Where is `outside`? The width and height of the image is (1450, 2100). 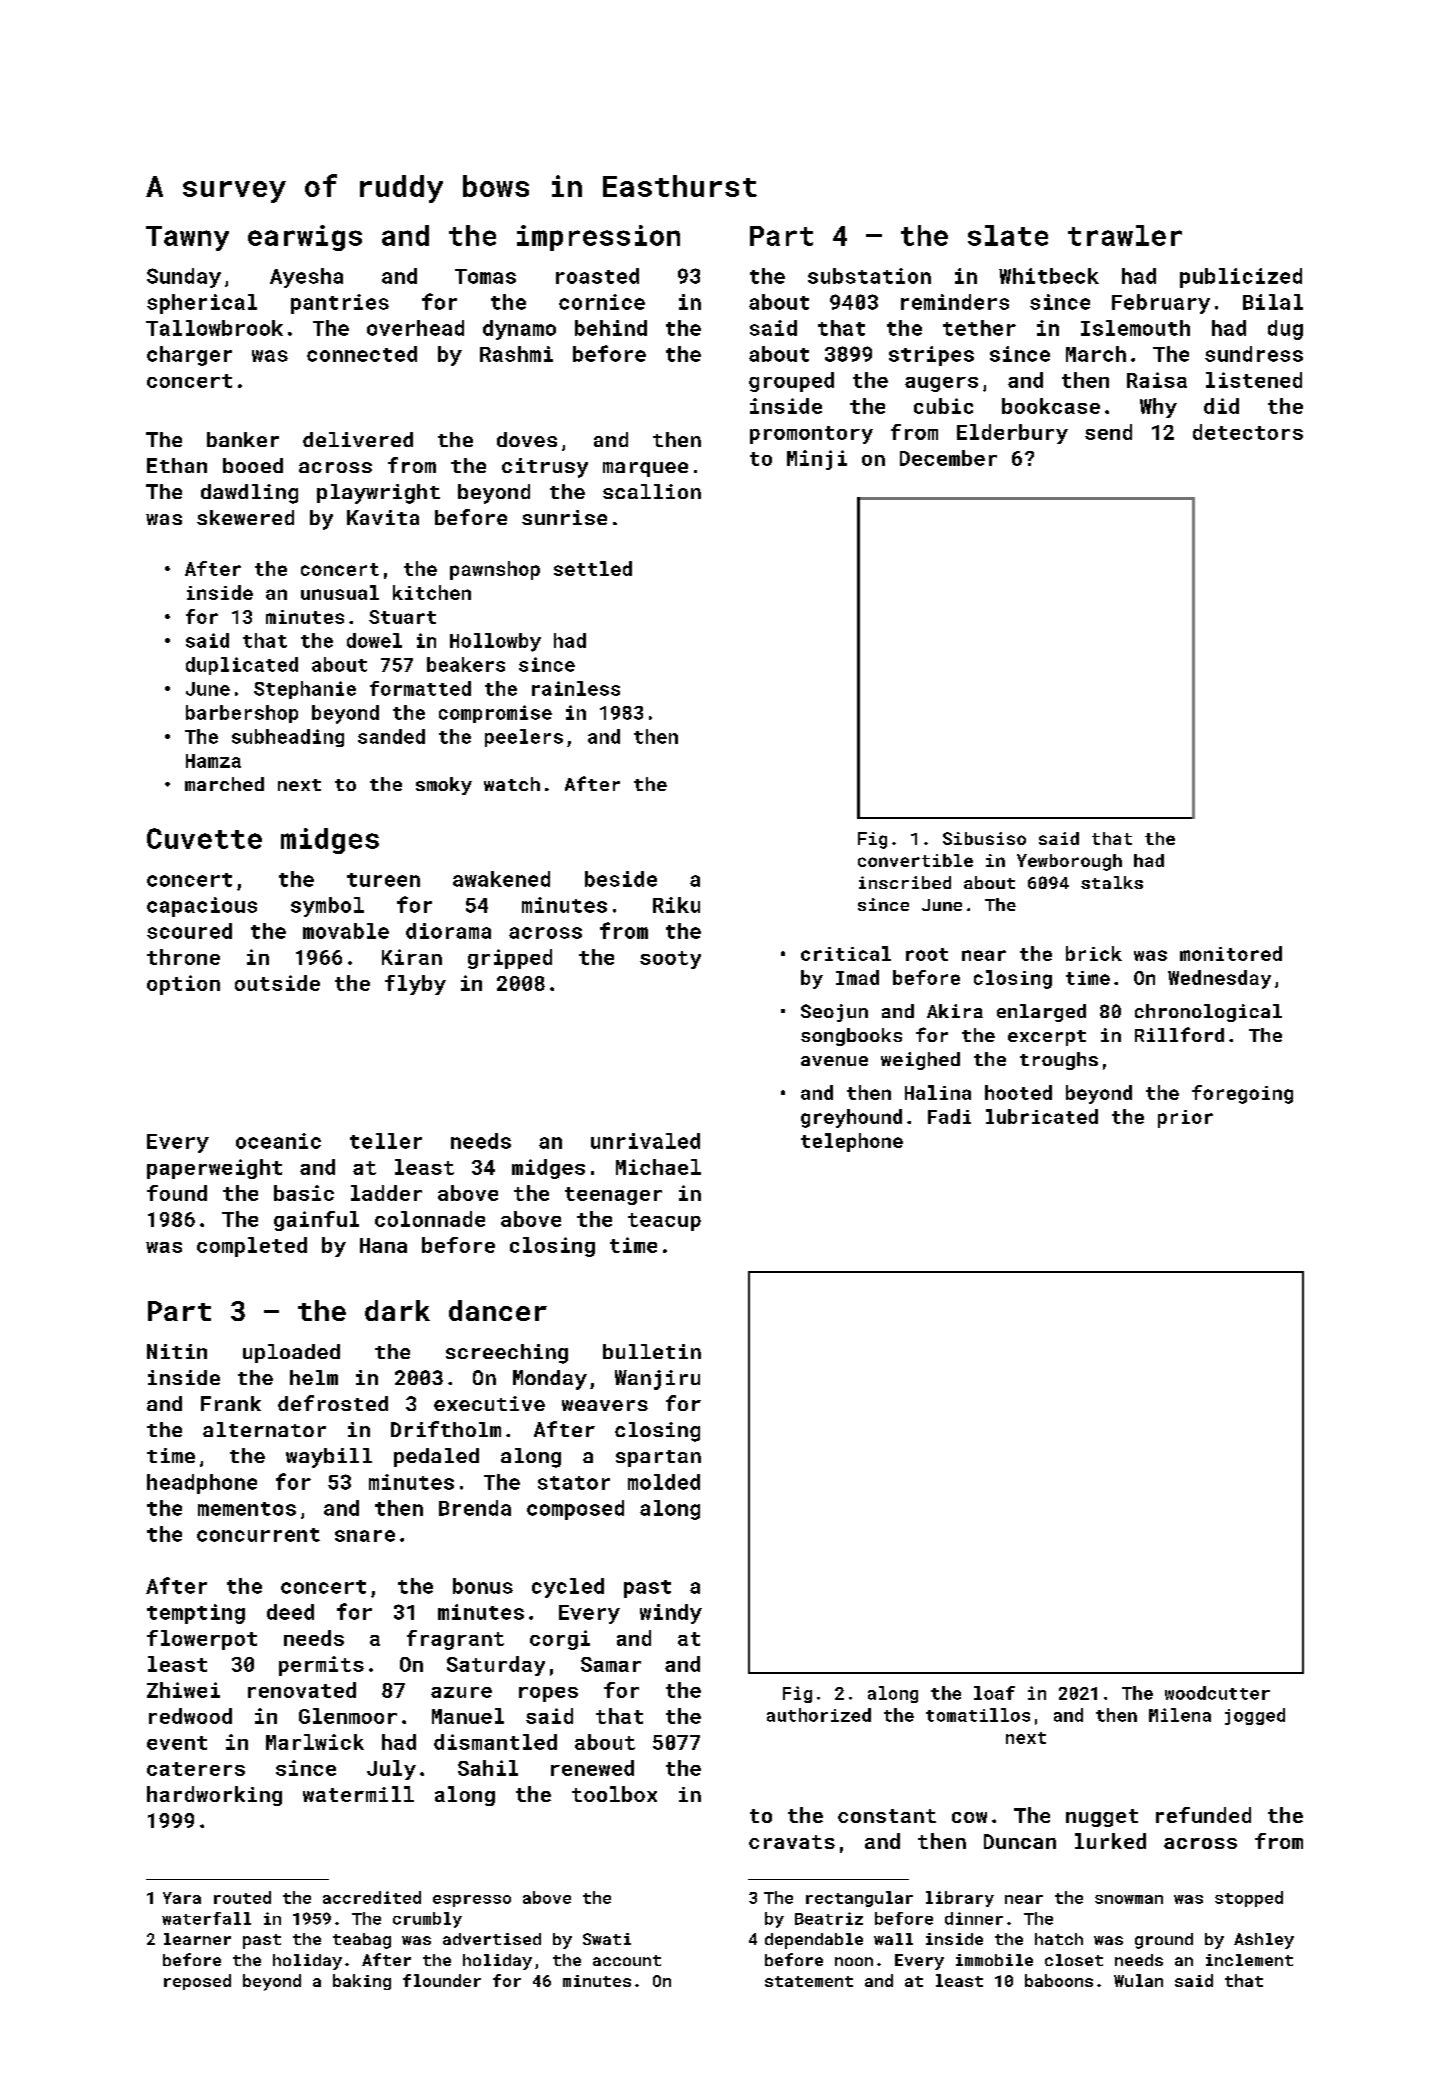 outside is located at coordinates (277, 983).
